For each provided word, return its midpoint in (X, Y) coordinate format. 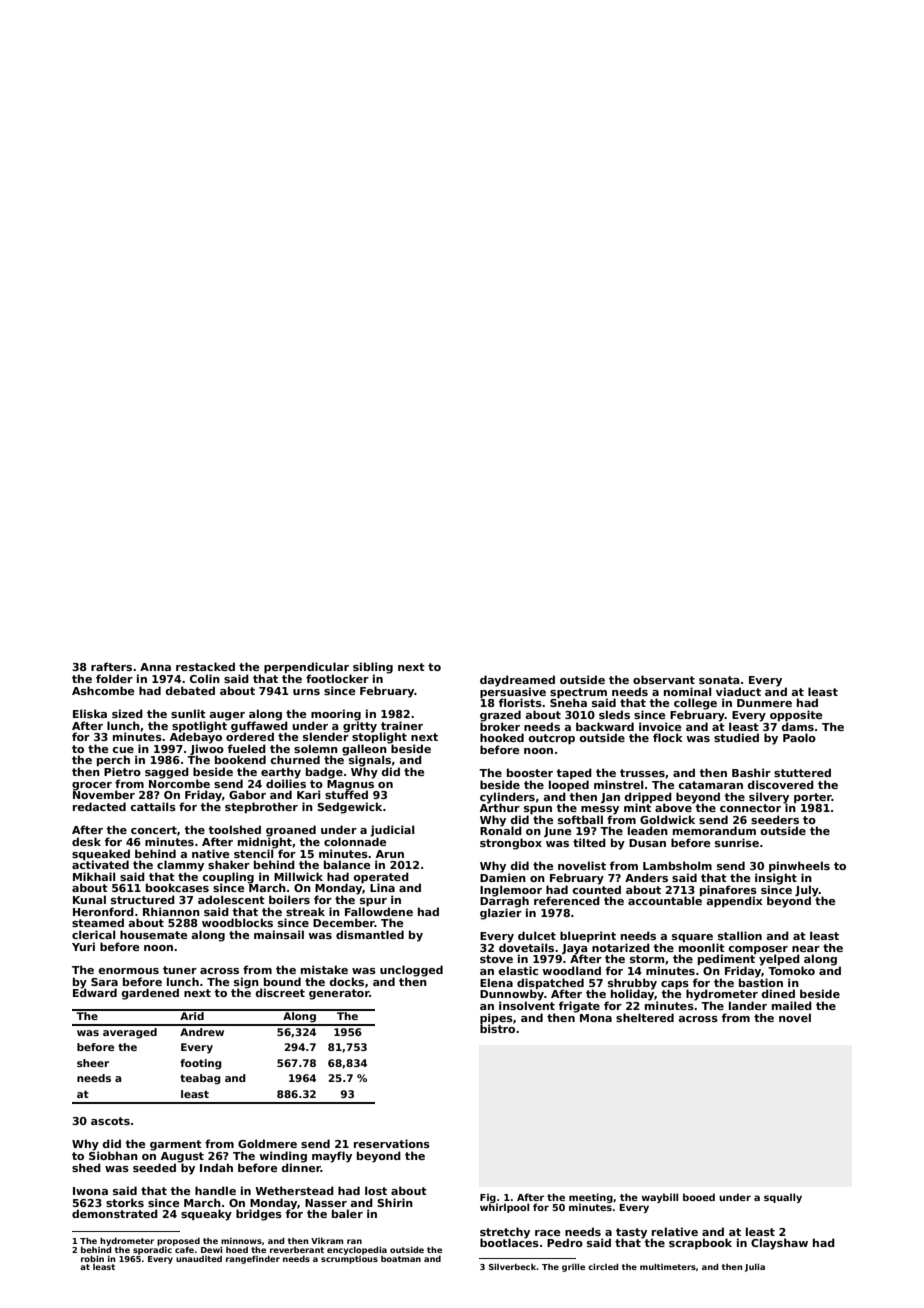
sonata (719, 680)
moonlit (702, 947)
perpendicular (306, 667)
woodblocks (237, 922)
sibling (373, 668)
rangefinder (253, 1259)
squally (783, 1198)
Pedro (565, 1242)
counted (596, 889)
